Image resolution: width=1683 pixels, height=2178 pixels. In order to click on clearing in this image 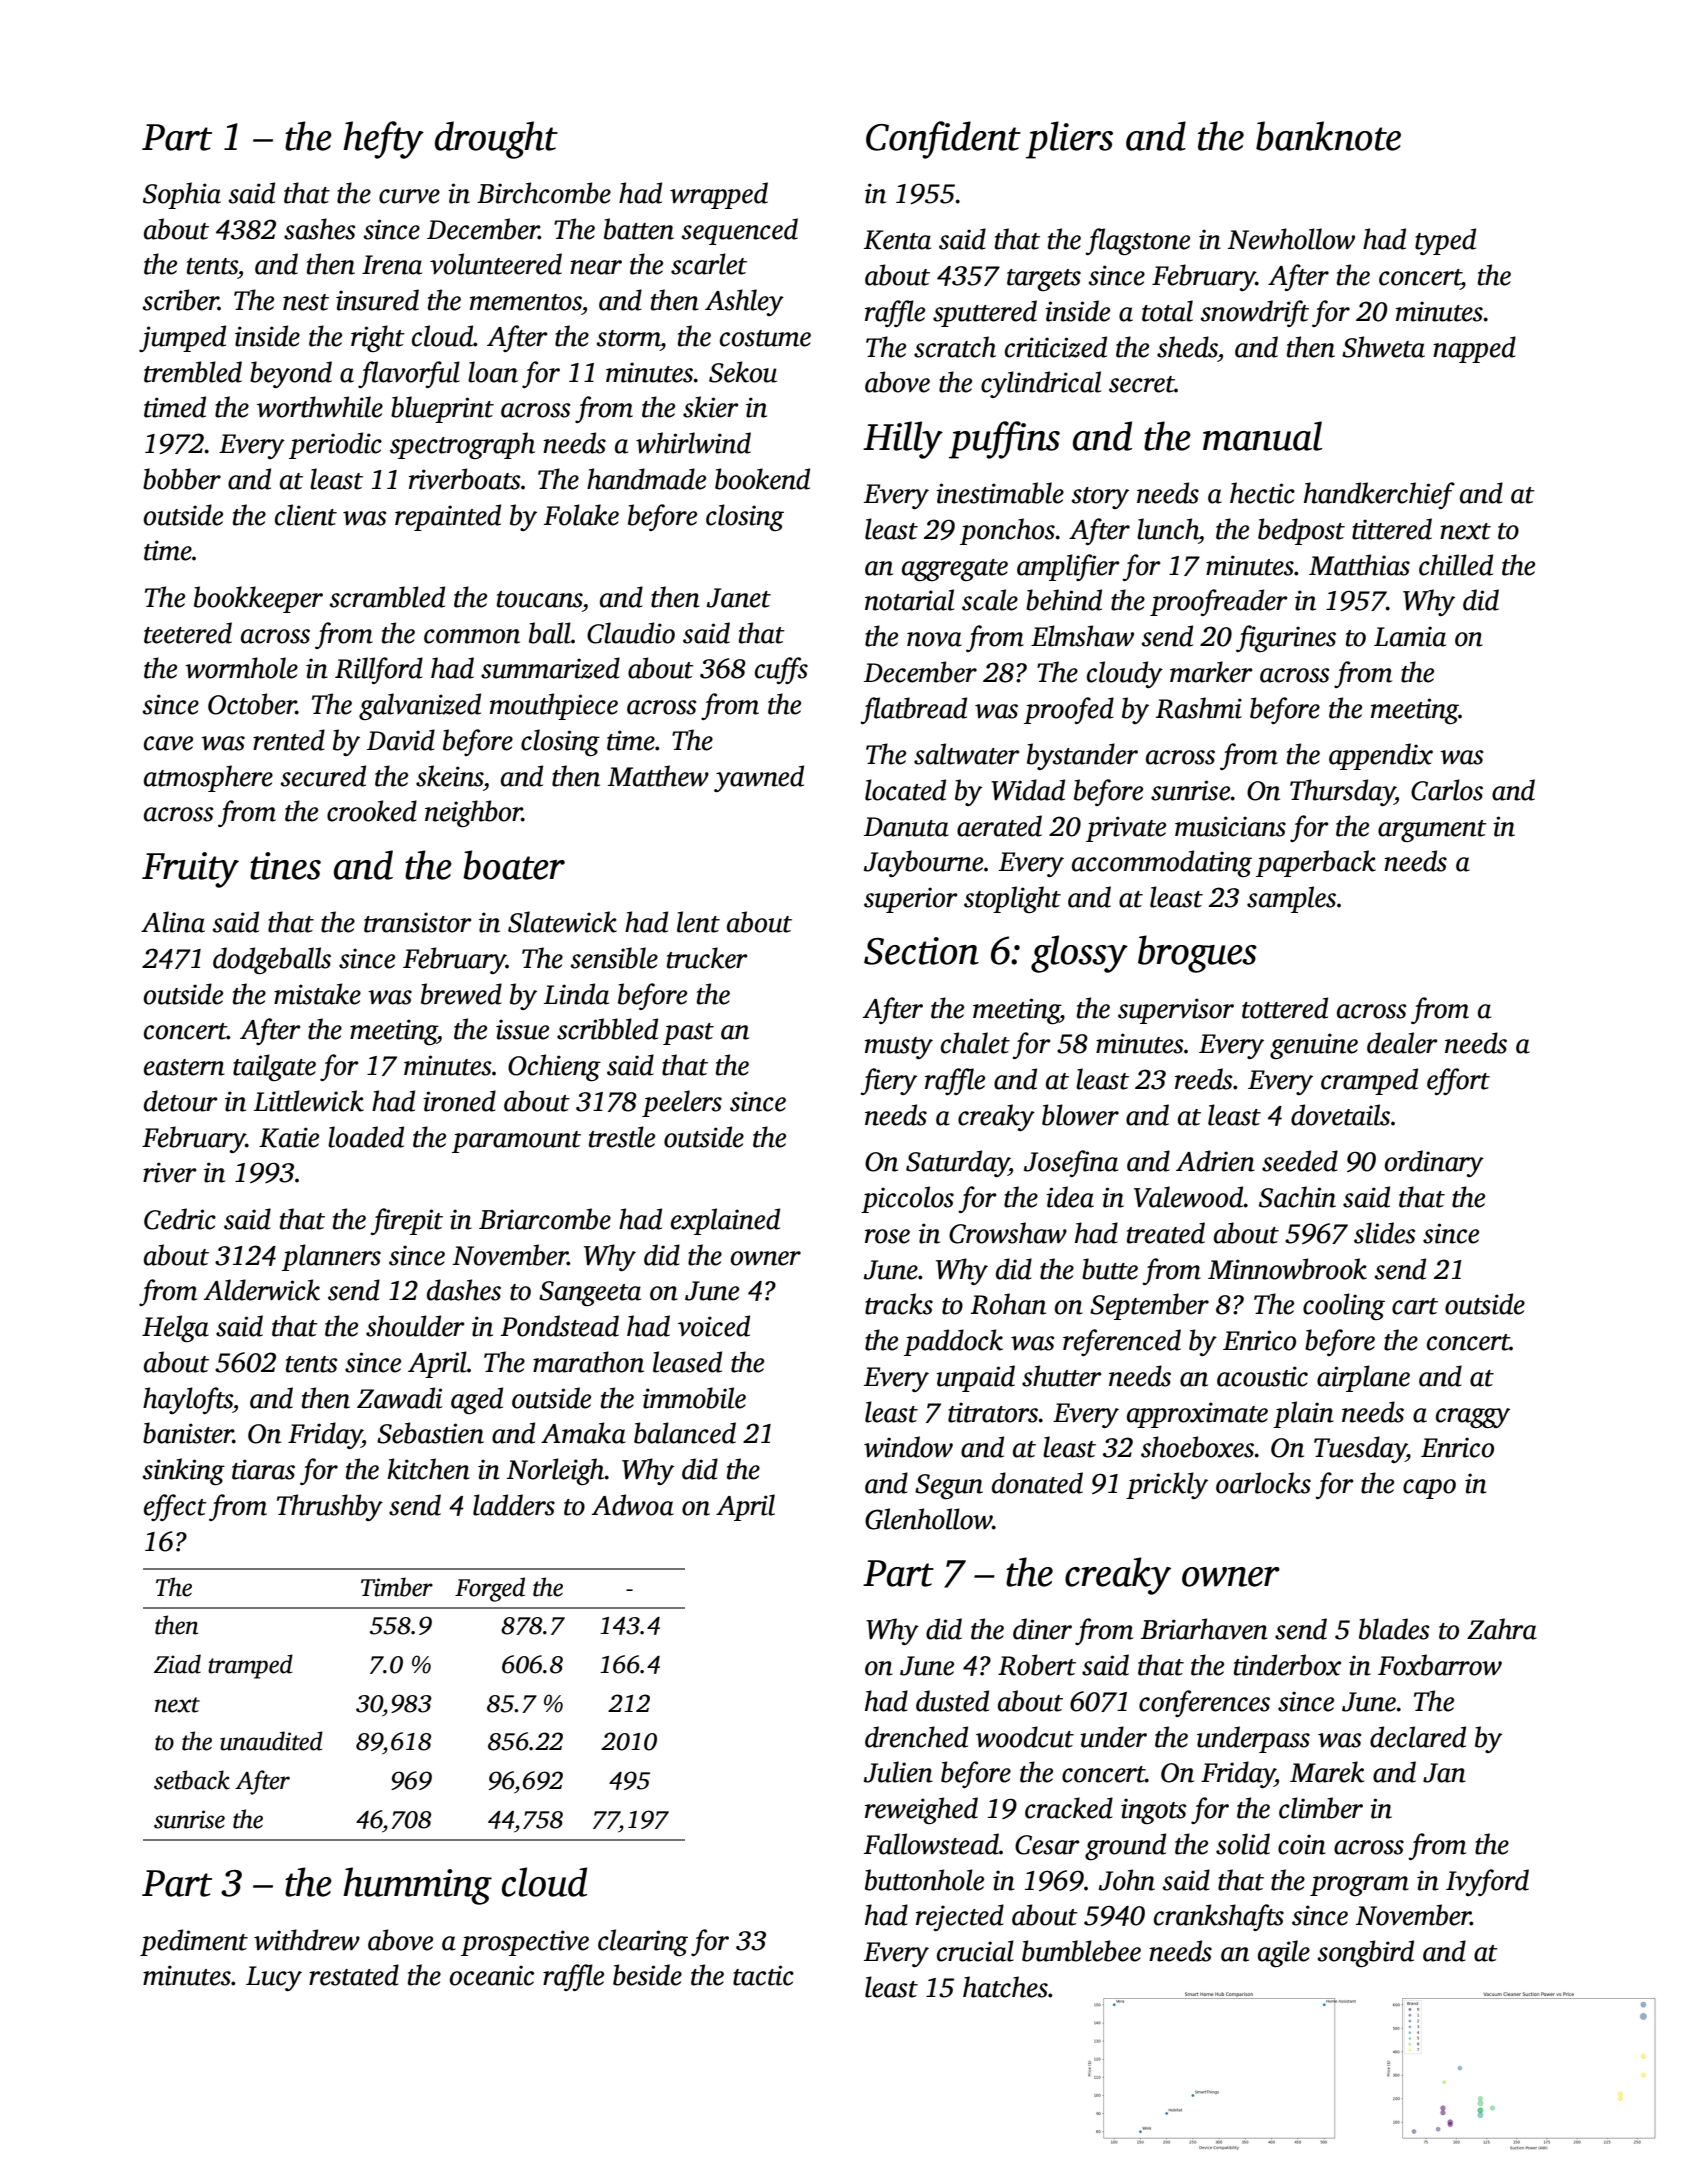, I will do `click(643, 1942)`.
